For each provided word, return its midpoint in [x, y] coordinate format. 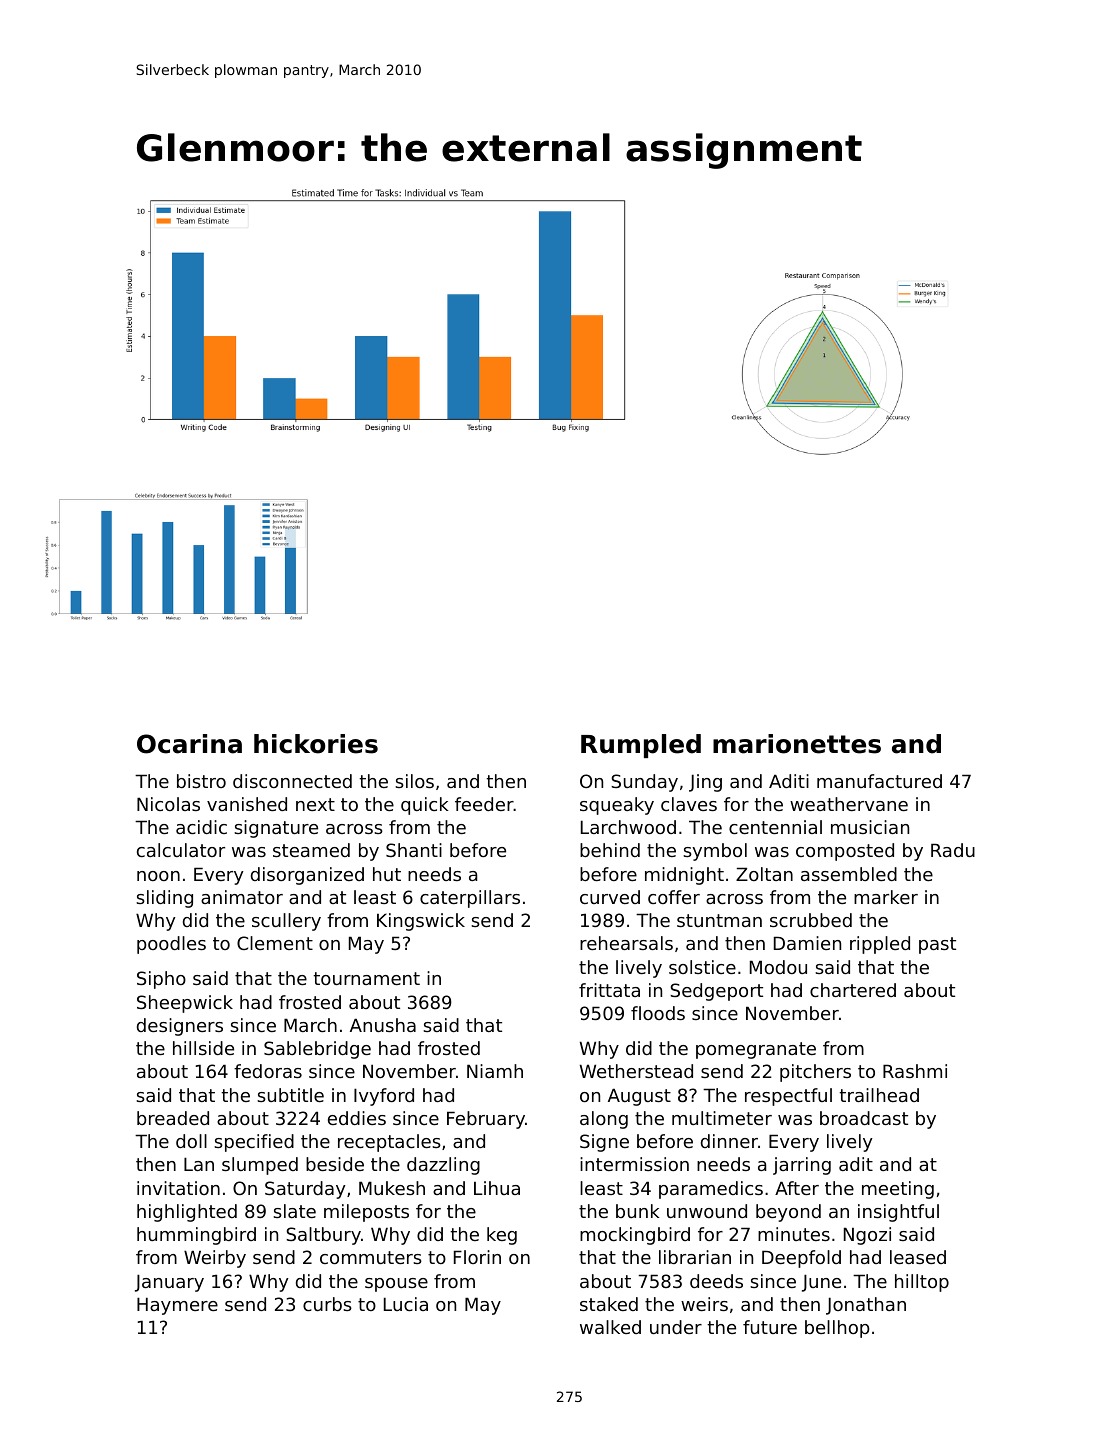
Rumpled [641, 746]
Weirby [215, 1259]
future [770, 1327]
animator [242, 897]
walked [610, 1327]
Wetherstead [636, 1071]
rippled [880, 945]
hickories [316, 744]
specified [254, 1143]
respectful [788, 1097]
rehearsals [626, 943]
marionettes [797, 744]
